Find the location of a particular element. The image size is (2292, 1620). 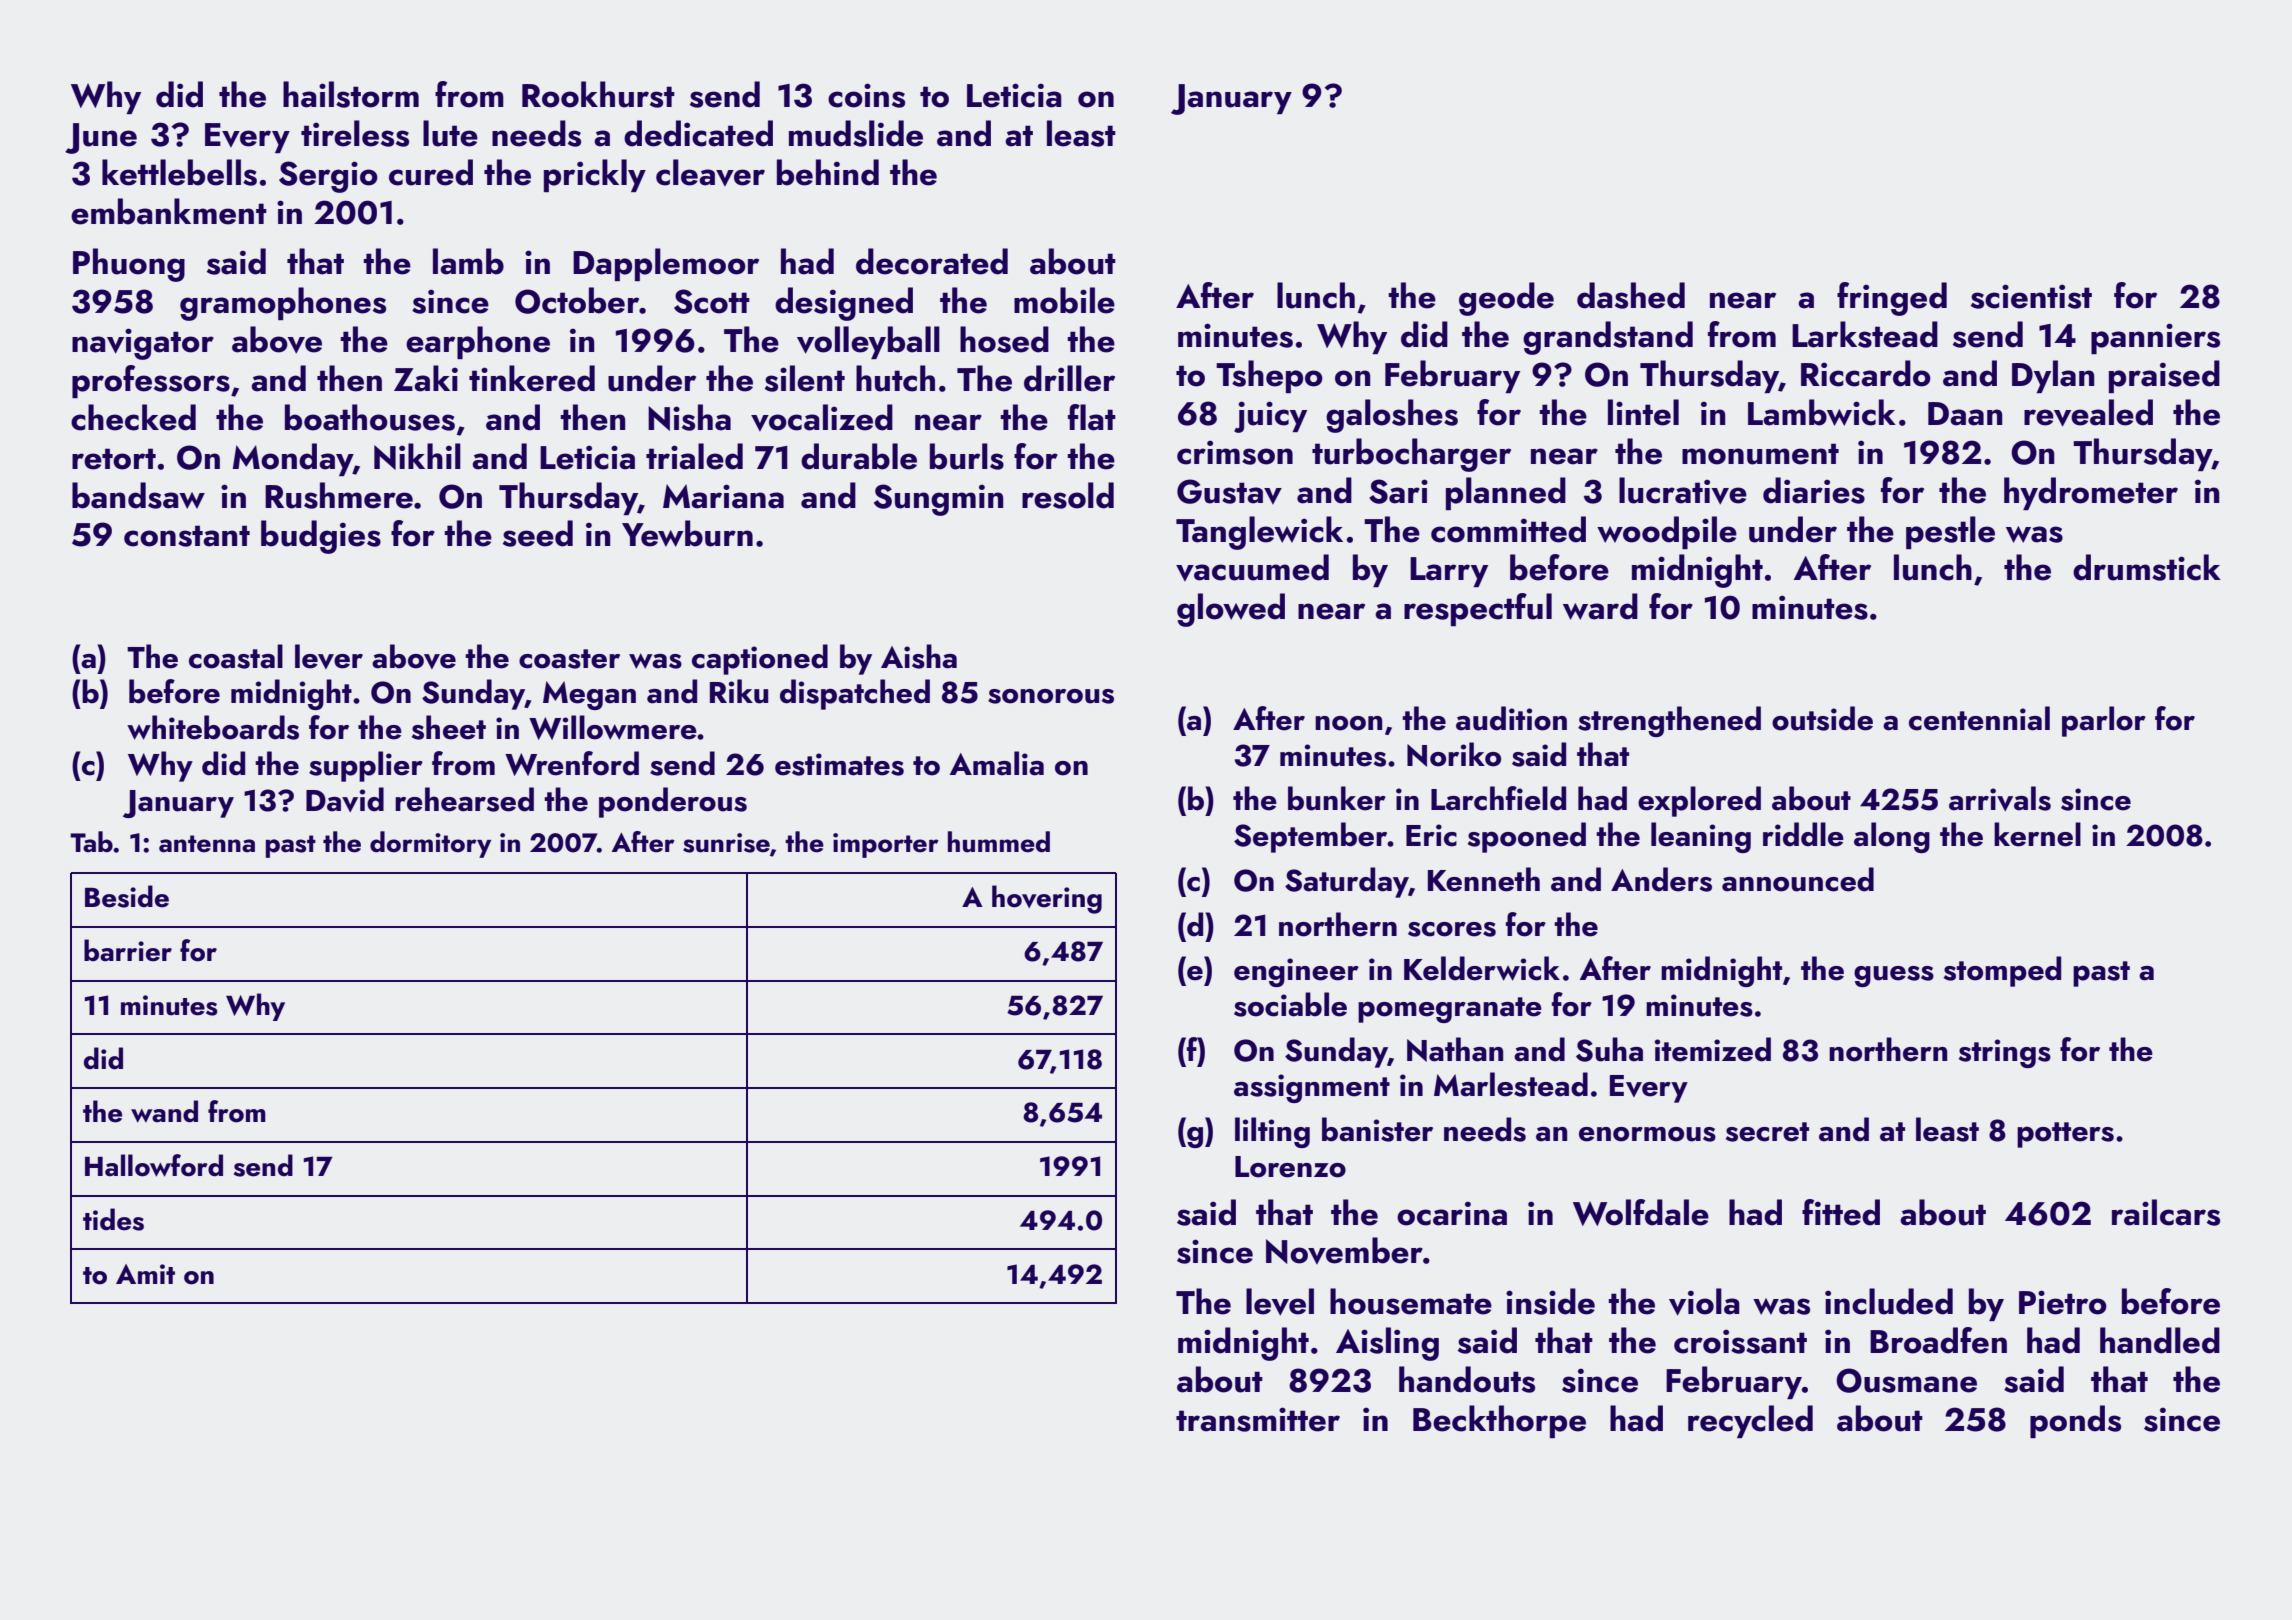

scores is located at coordinates (1452, 929).
